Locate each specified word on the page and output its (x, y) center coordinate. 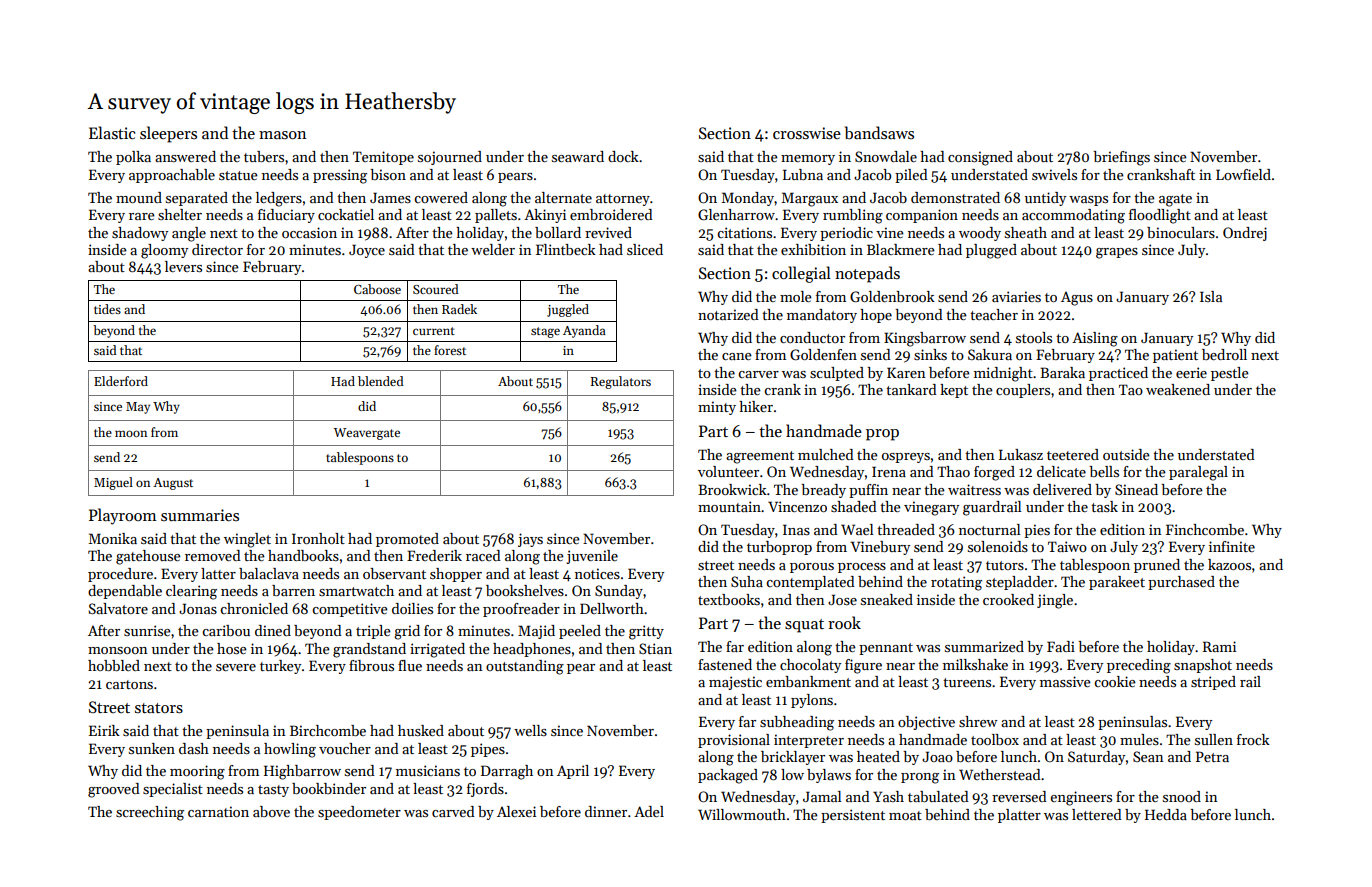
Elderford (121, 381)
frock (1253, 739)
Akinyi (545, 216)
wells (530, 730)
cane (737, 356)
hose (232, 648)
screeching (150, 813)
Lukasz (1021, 454)
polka (133, 158)
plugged (991, 251)
